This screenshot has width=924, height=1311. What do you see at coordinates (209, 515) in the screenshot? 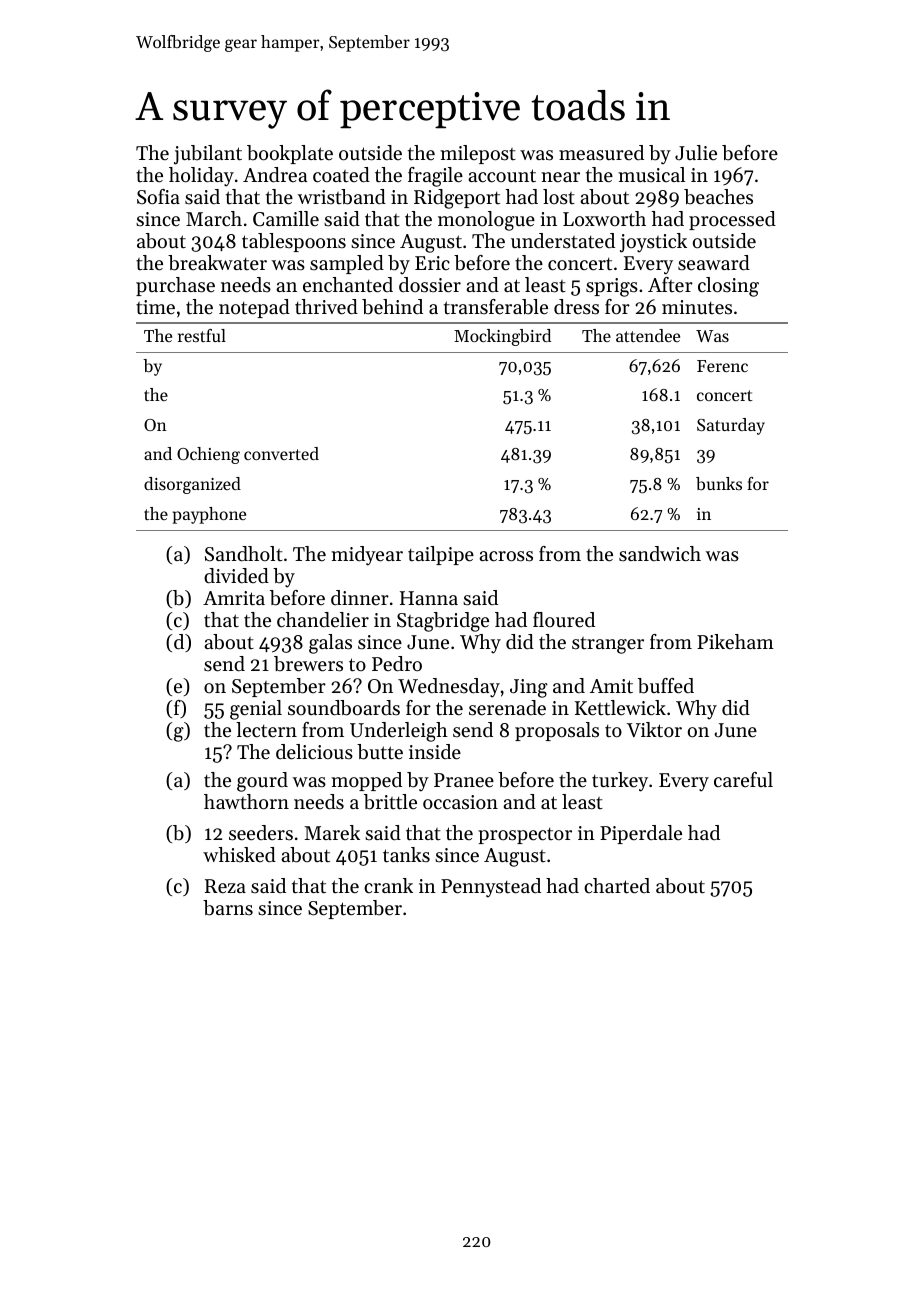
I see `payphone` at bounding box center [209, 515].
